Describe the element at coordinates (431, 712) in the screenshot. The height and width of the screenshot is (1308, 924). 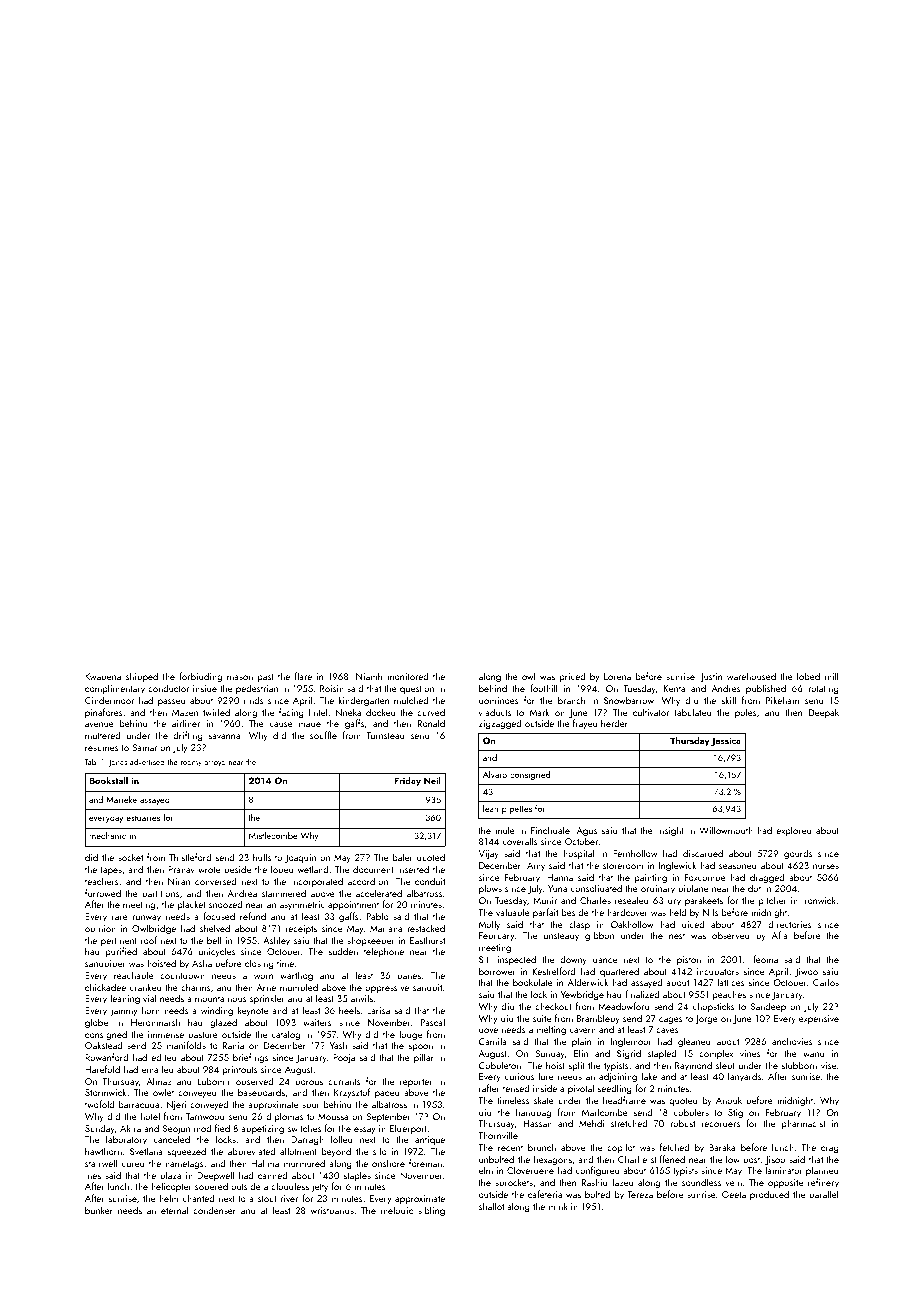
I see `curved` at that location.
